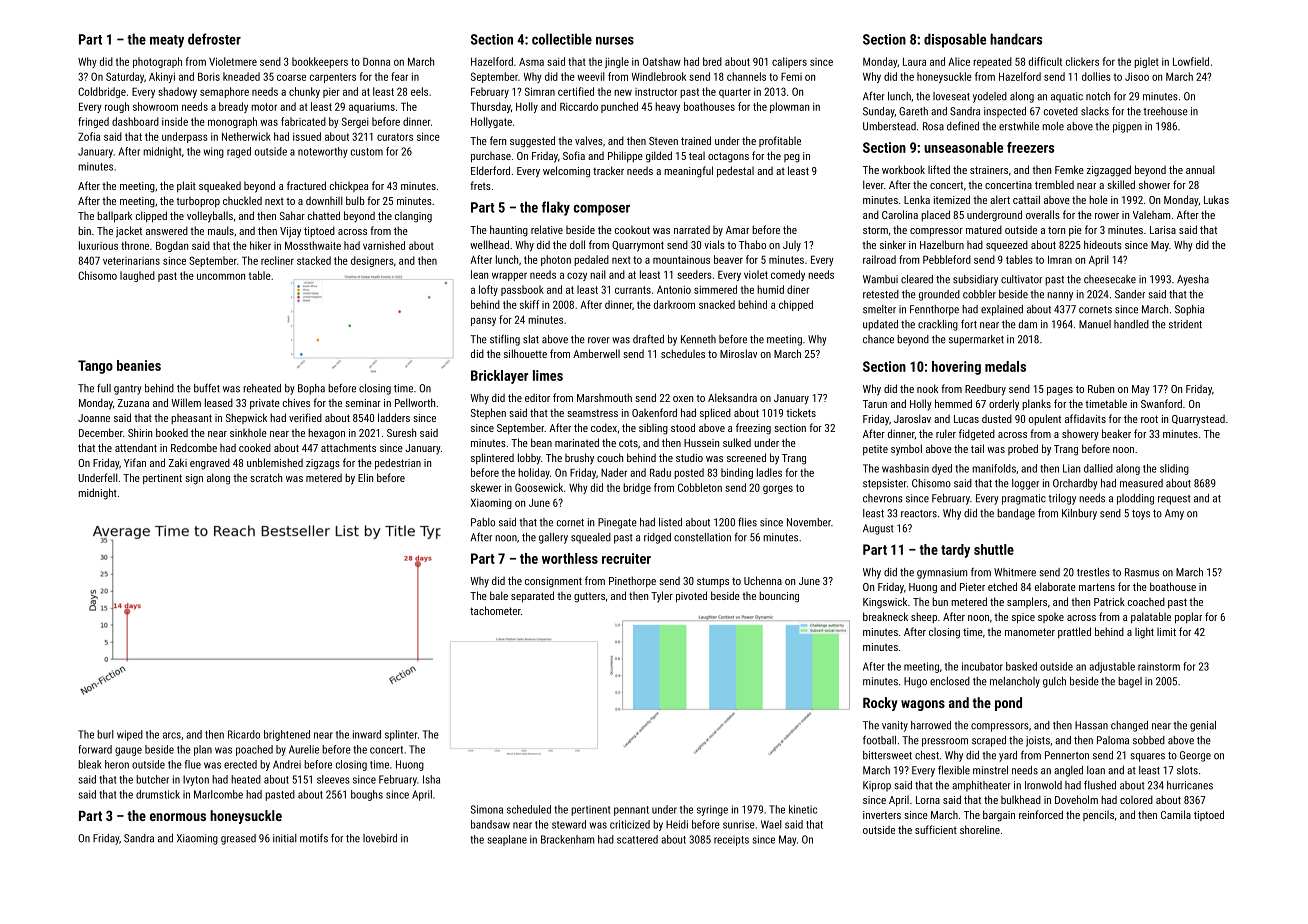 Image resolution: width=1308 pixels, height=924 pixels. I want to click on prattled, so click(1074, 632).
